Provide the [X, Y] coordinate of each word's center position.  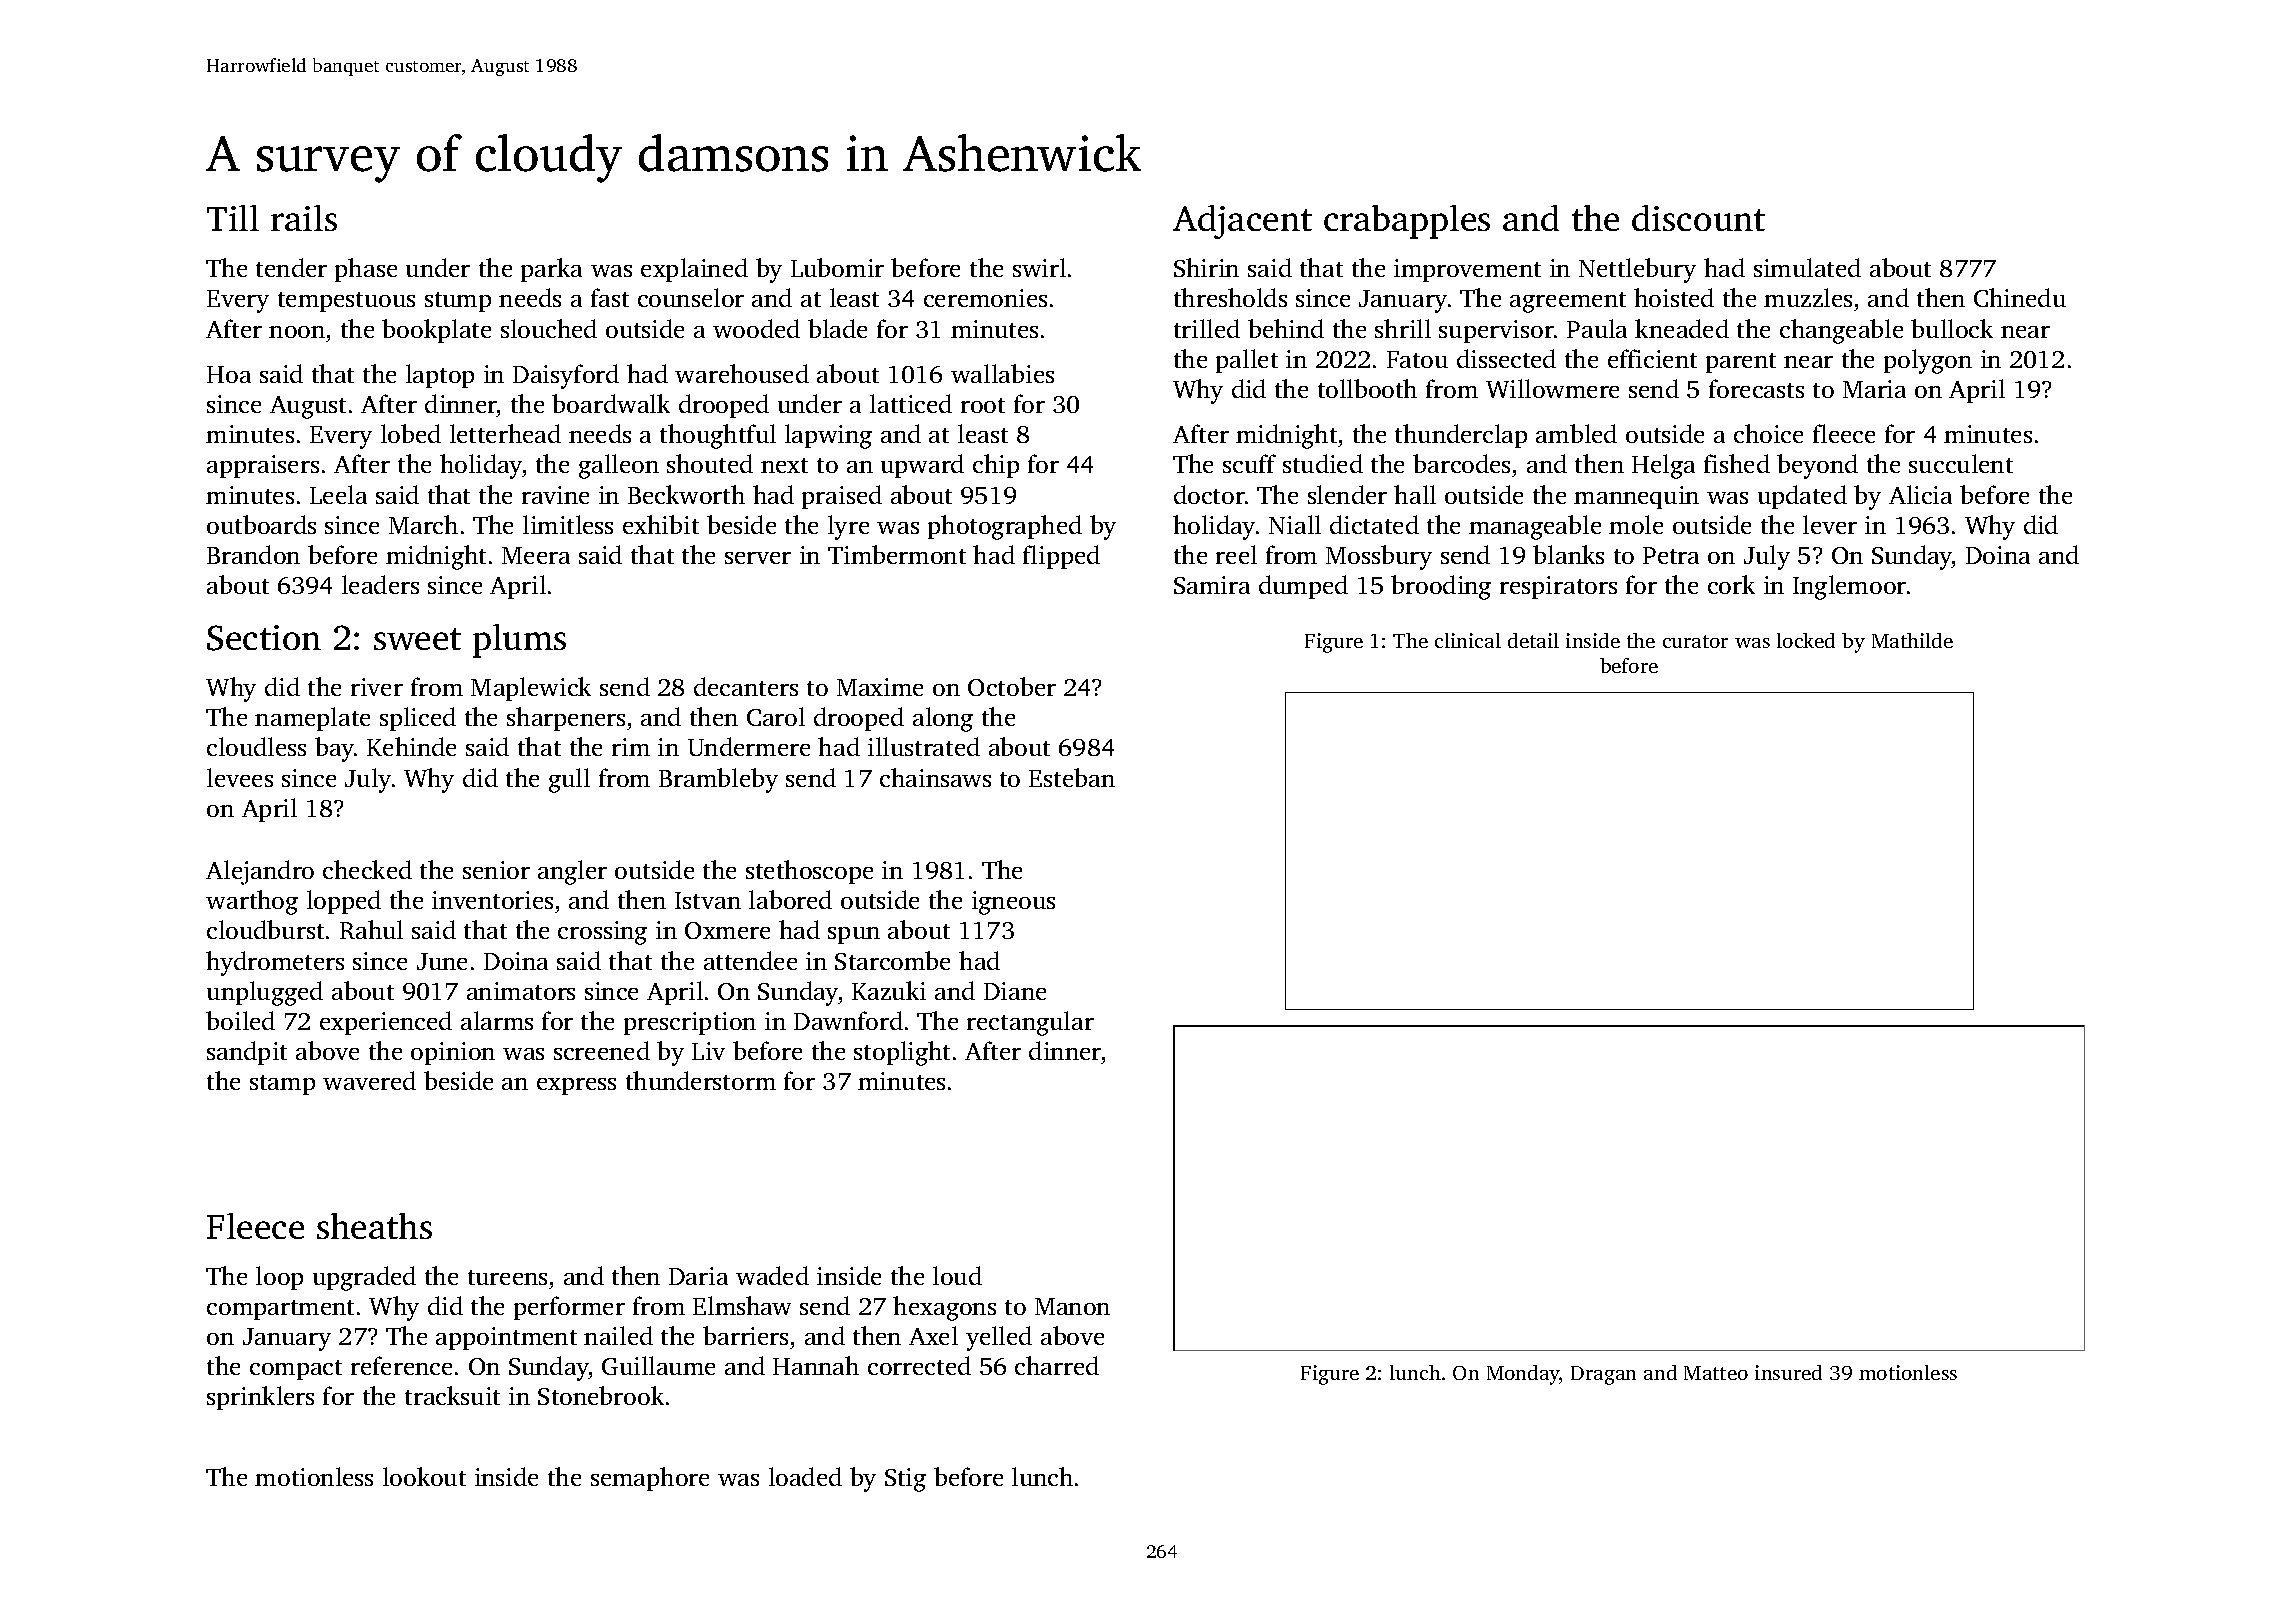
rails [304, 218]
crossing [602, 933]
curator [1695, 641]
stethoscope [809, 872]
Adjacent [1242, 222]
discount [1698, 218]
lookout [424, 1476]
